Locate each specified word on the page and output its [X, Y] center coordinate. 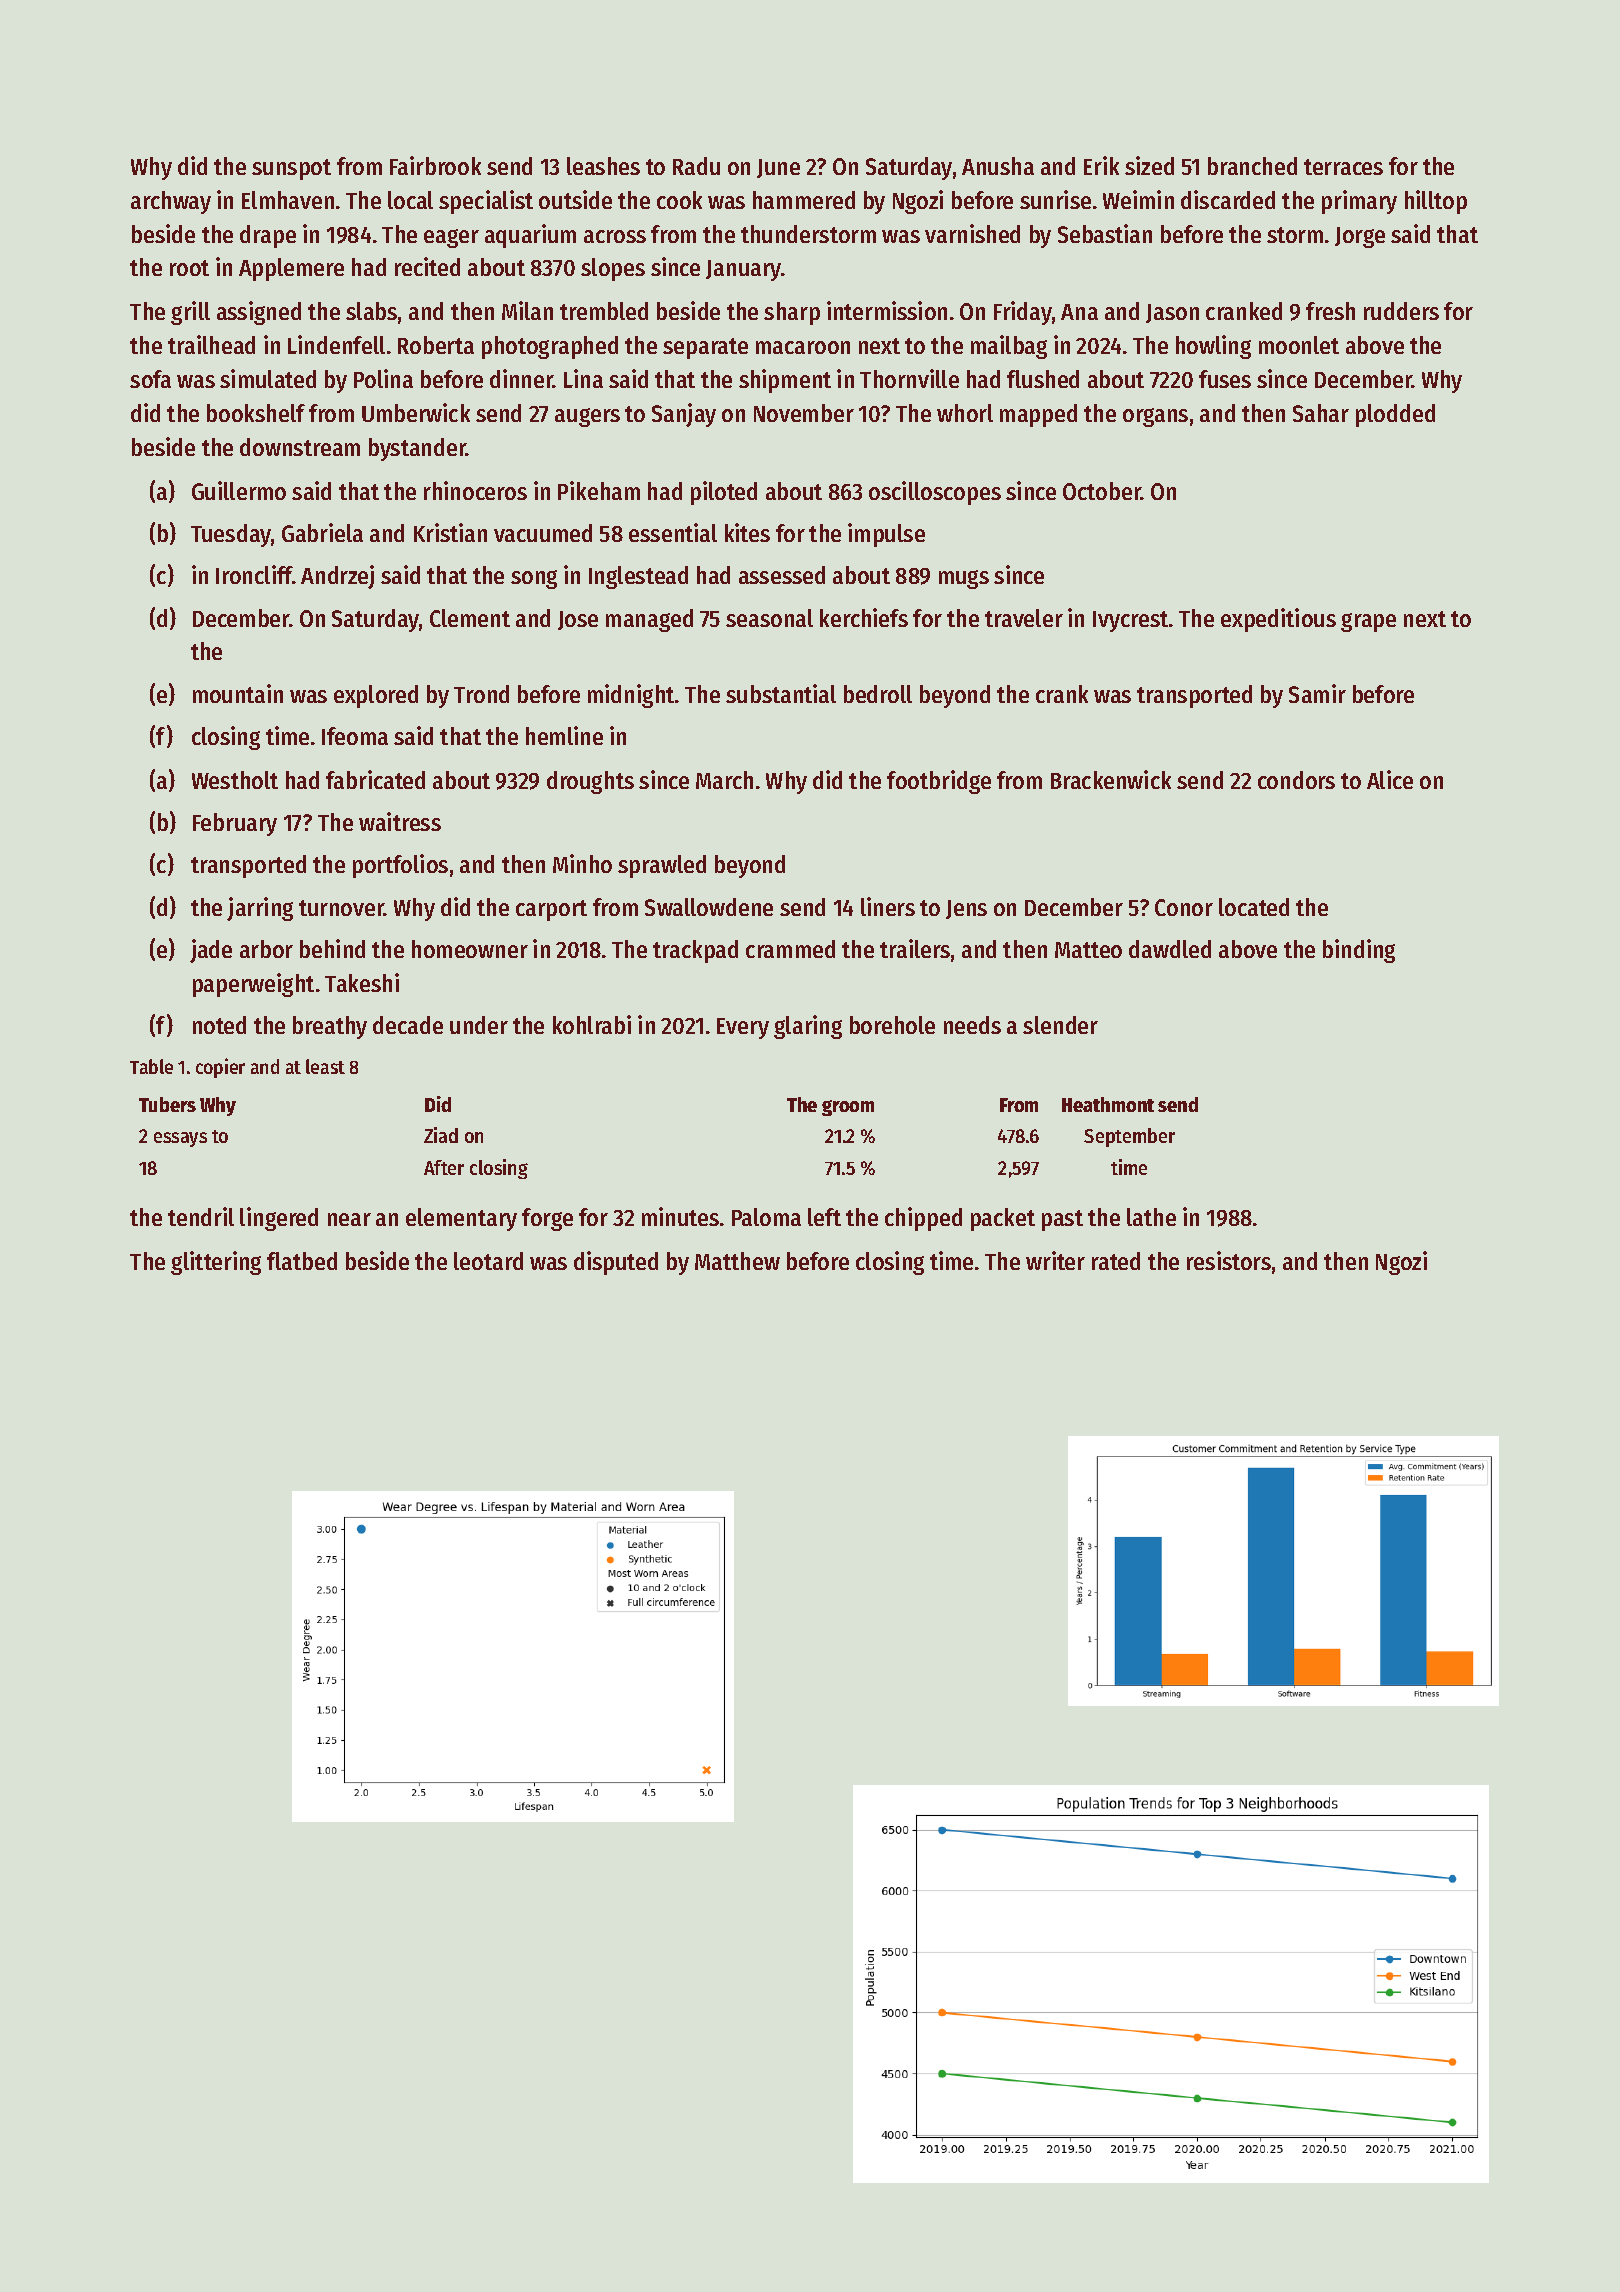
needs [972, 1025]
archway [171, 202]
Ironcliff [254, 574]
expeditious [1278, 620]
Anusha [998, 166]
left [824, 1217]
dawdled [1170, 949]
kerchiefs [864, 617]
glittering [216, 1263]
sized [1149, 165]
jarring [260, 909]
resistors [1229, 1260]
